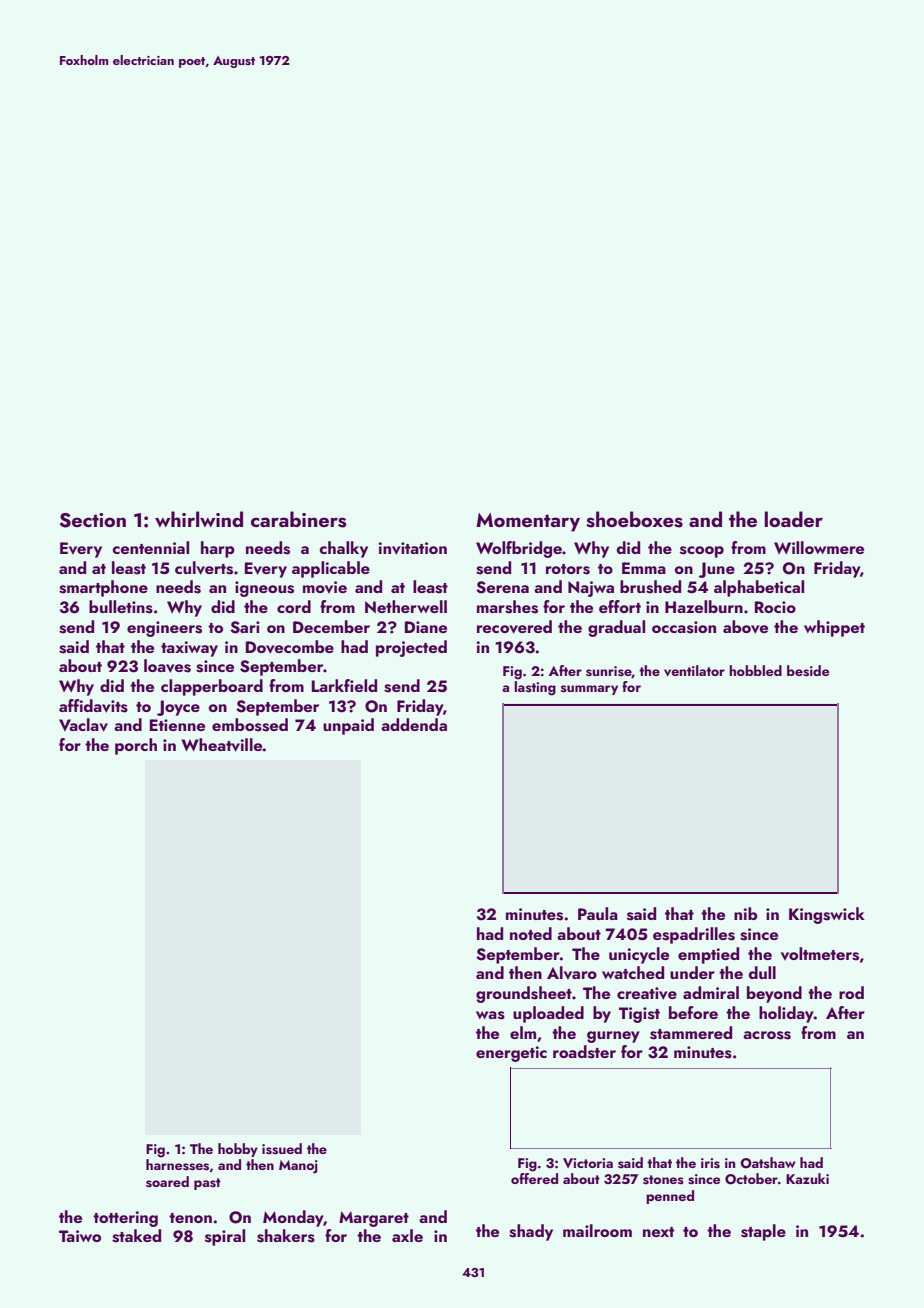 The height and width of the screenshot is (1308, 924). Describe the element at coordinates (238, 1150) in the screenshot. I see `hobby` at that location.
